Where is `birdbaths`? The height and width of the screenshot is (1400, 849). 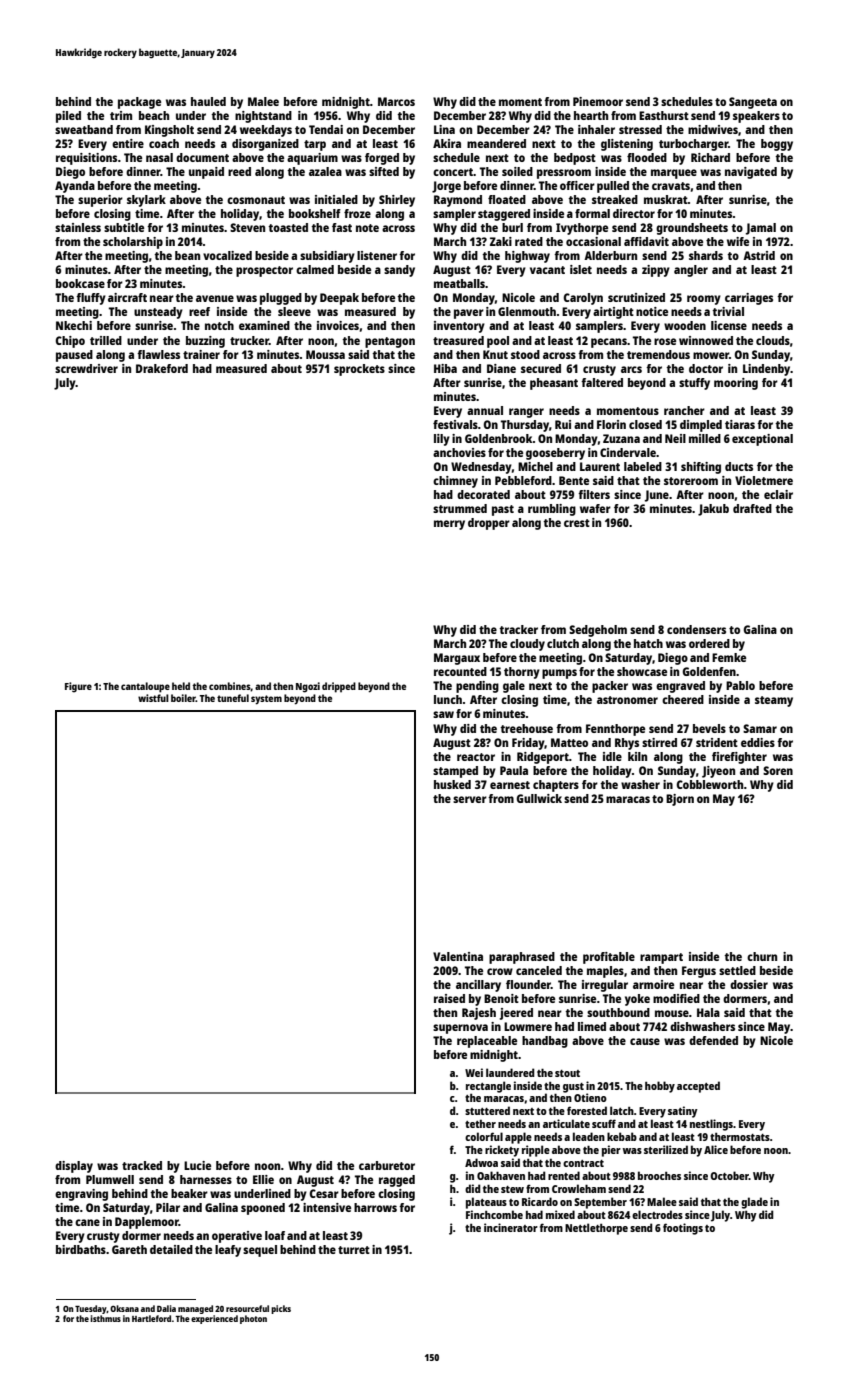
birdbaths is located at coordinates (81, 1249).
